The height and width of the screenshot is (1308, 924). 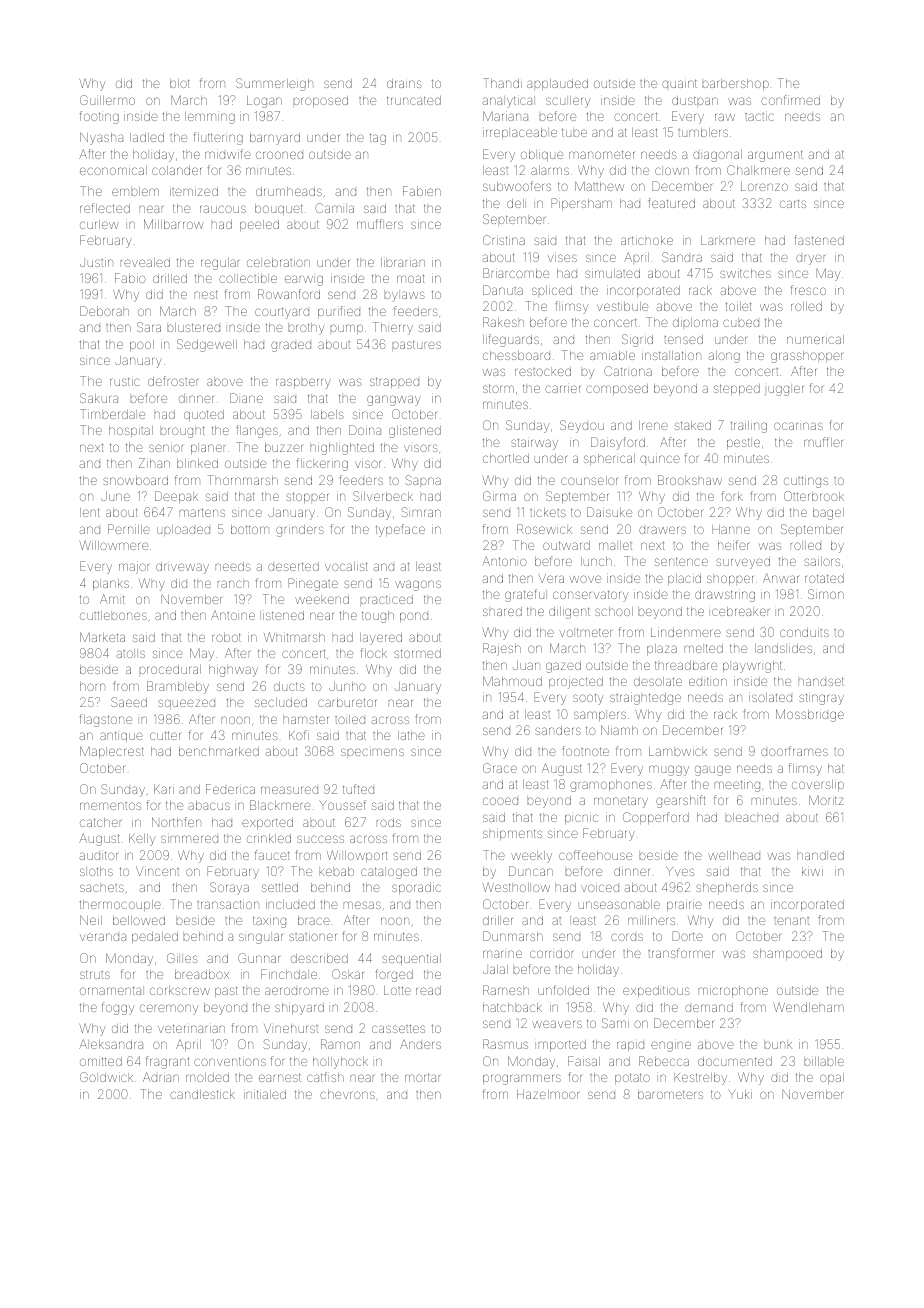 I want to click on corridor, so click(x=551, y=953).
